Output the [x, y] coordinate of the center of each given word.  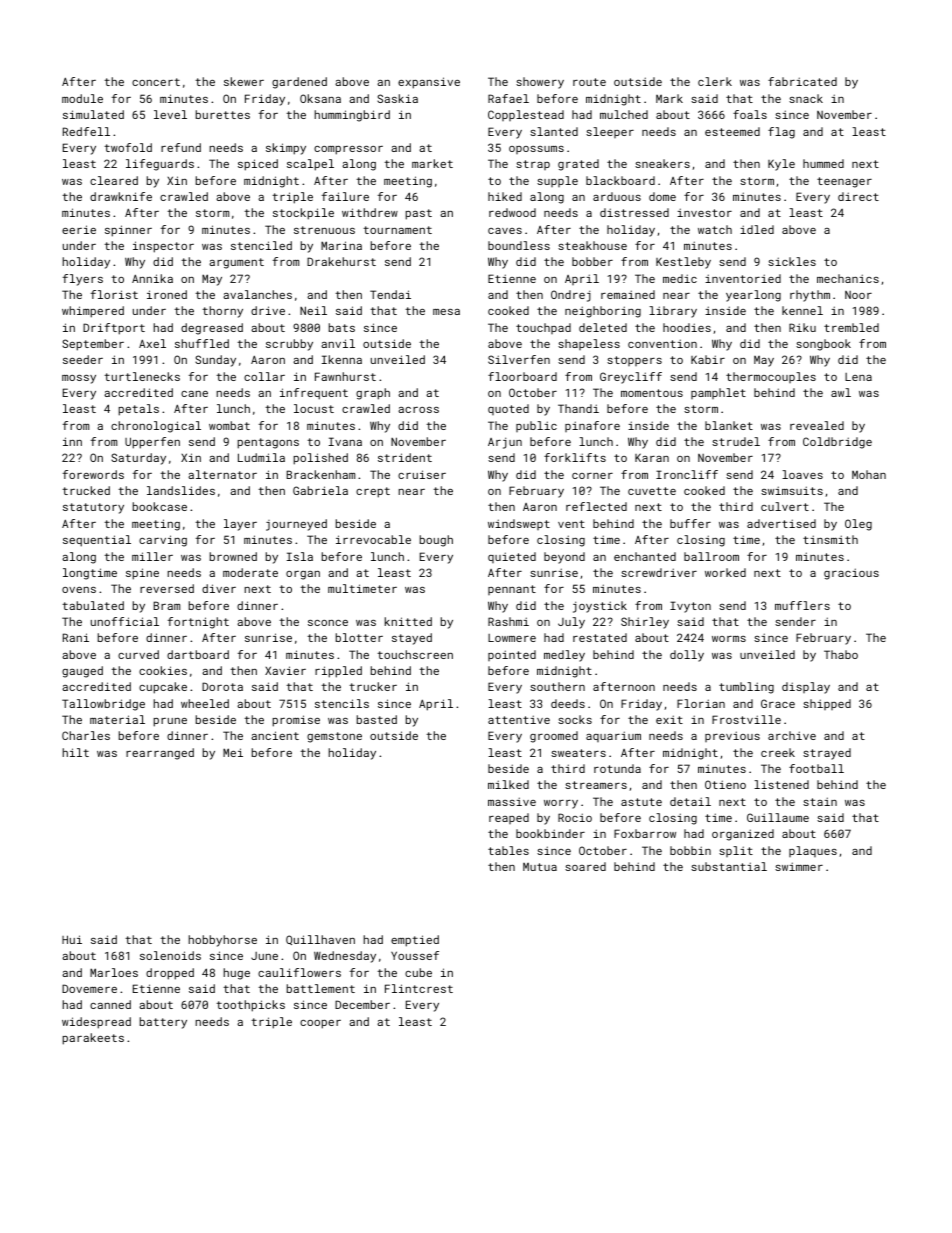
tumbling [746, 688]
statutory [93, 508]
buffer [690, 523]
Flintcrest [419, 988]
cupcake [163, 688]
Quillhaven [320, 940]
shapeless [589, 344]
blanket [729, 425]
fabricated [802, 81]
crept [373, 492]
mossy [79, 379]
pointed [512, 655]
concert [156, 82]
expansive [429, 83]
